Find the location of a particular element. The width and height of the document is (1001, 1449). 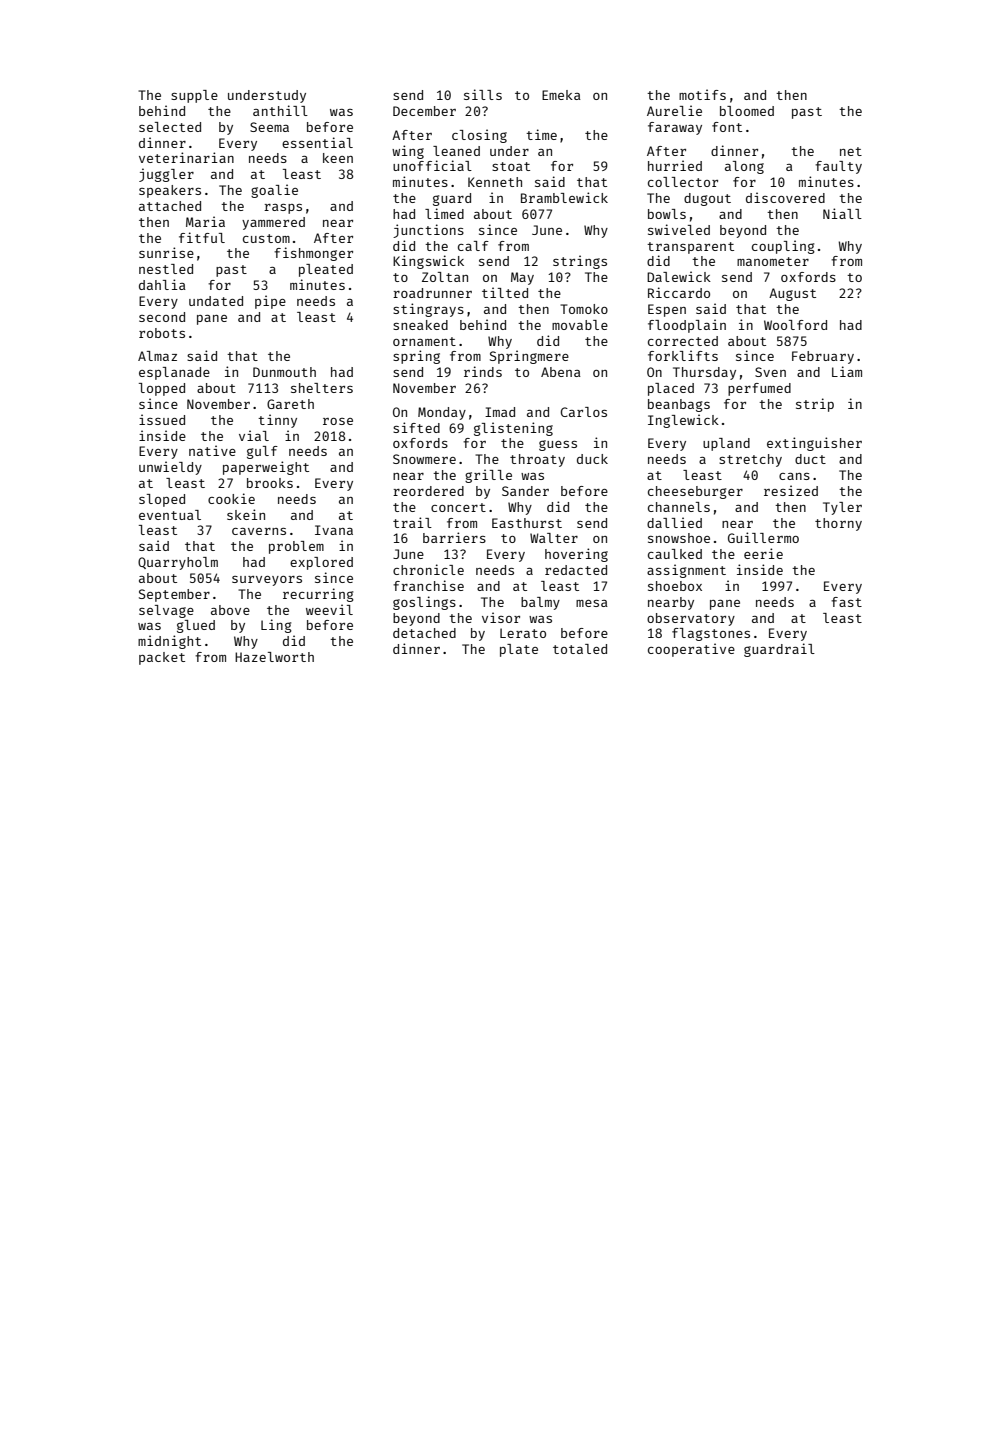

Bramblewick is located at coordinates (564, 197).
